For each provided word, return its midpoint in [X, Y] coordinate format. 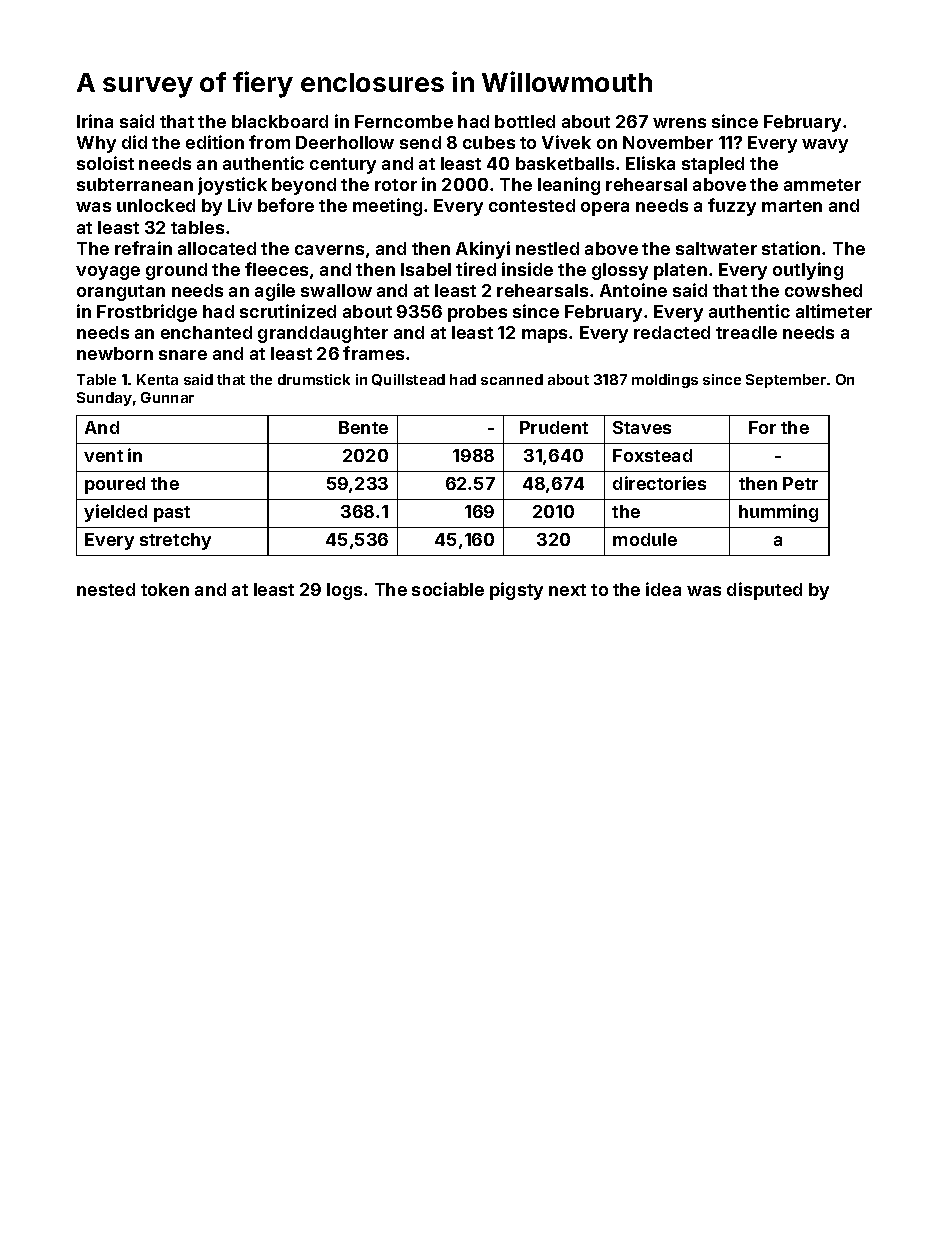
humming [778, 513]
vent [103, 456]
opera [605, 209]
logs [344, 591]
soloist [105, 163]
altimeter [834, 311]
